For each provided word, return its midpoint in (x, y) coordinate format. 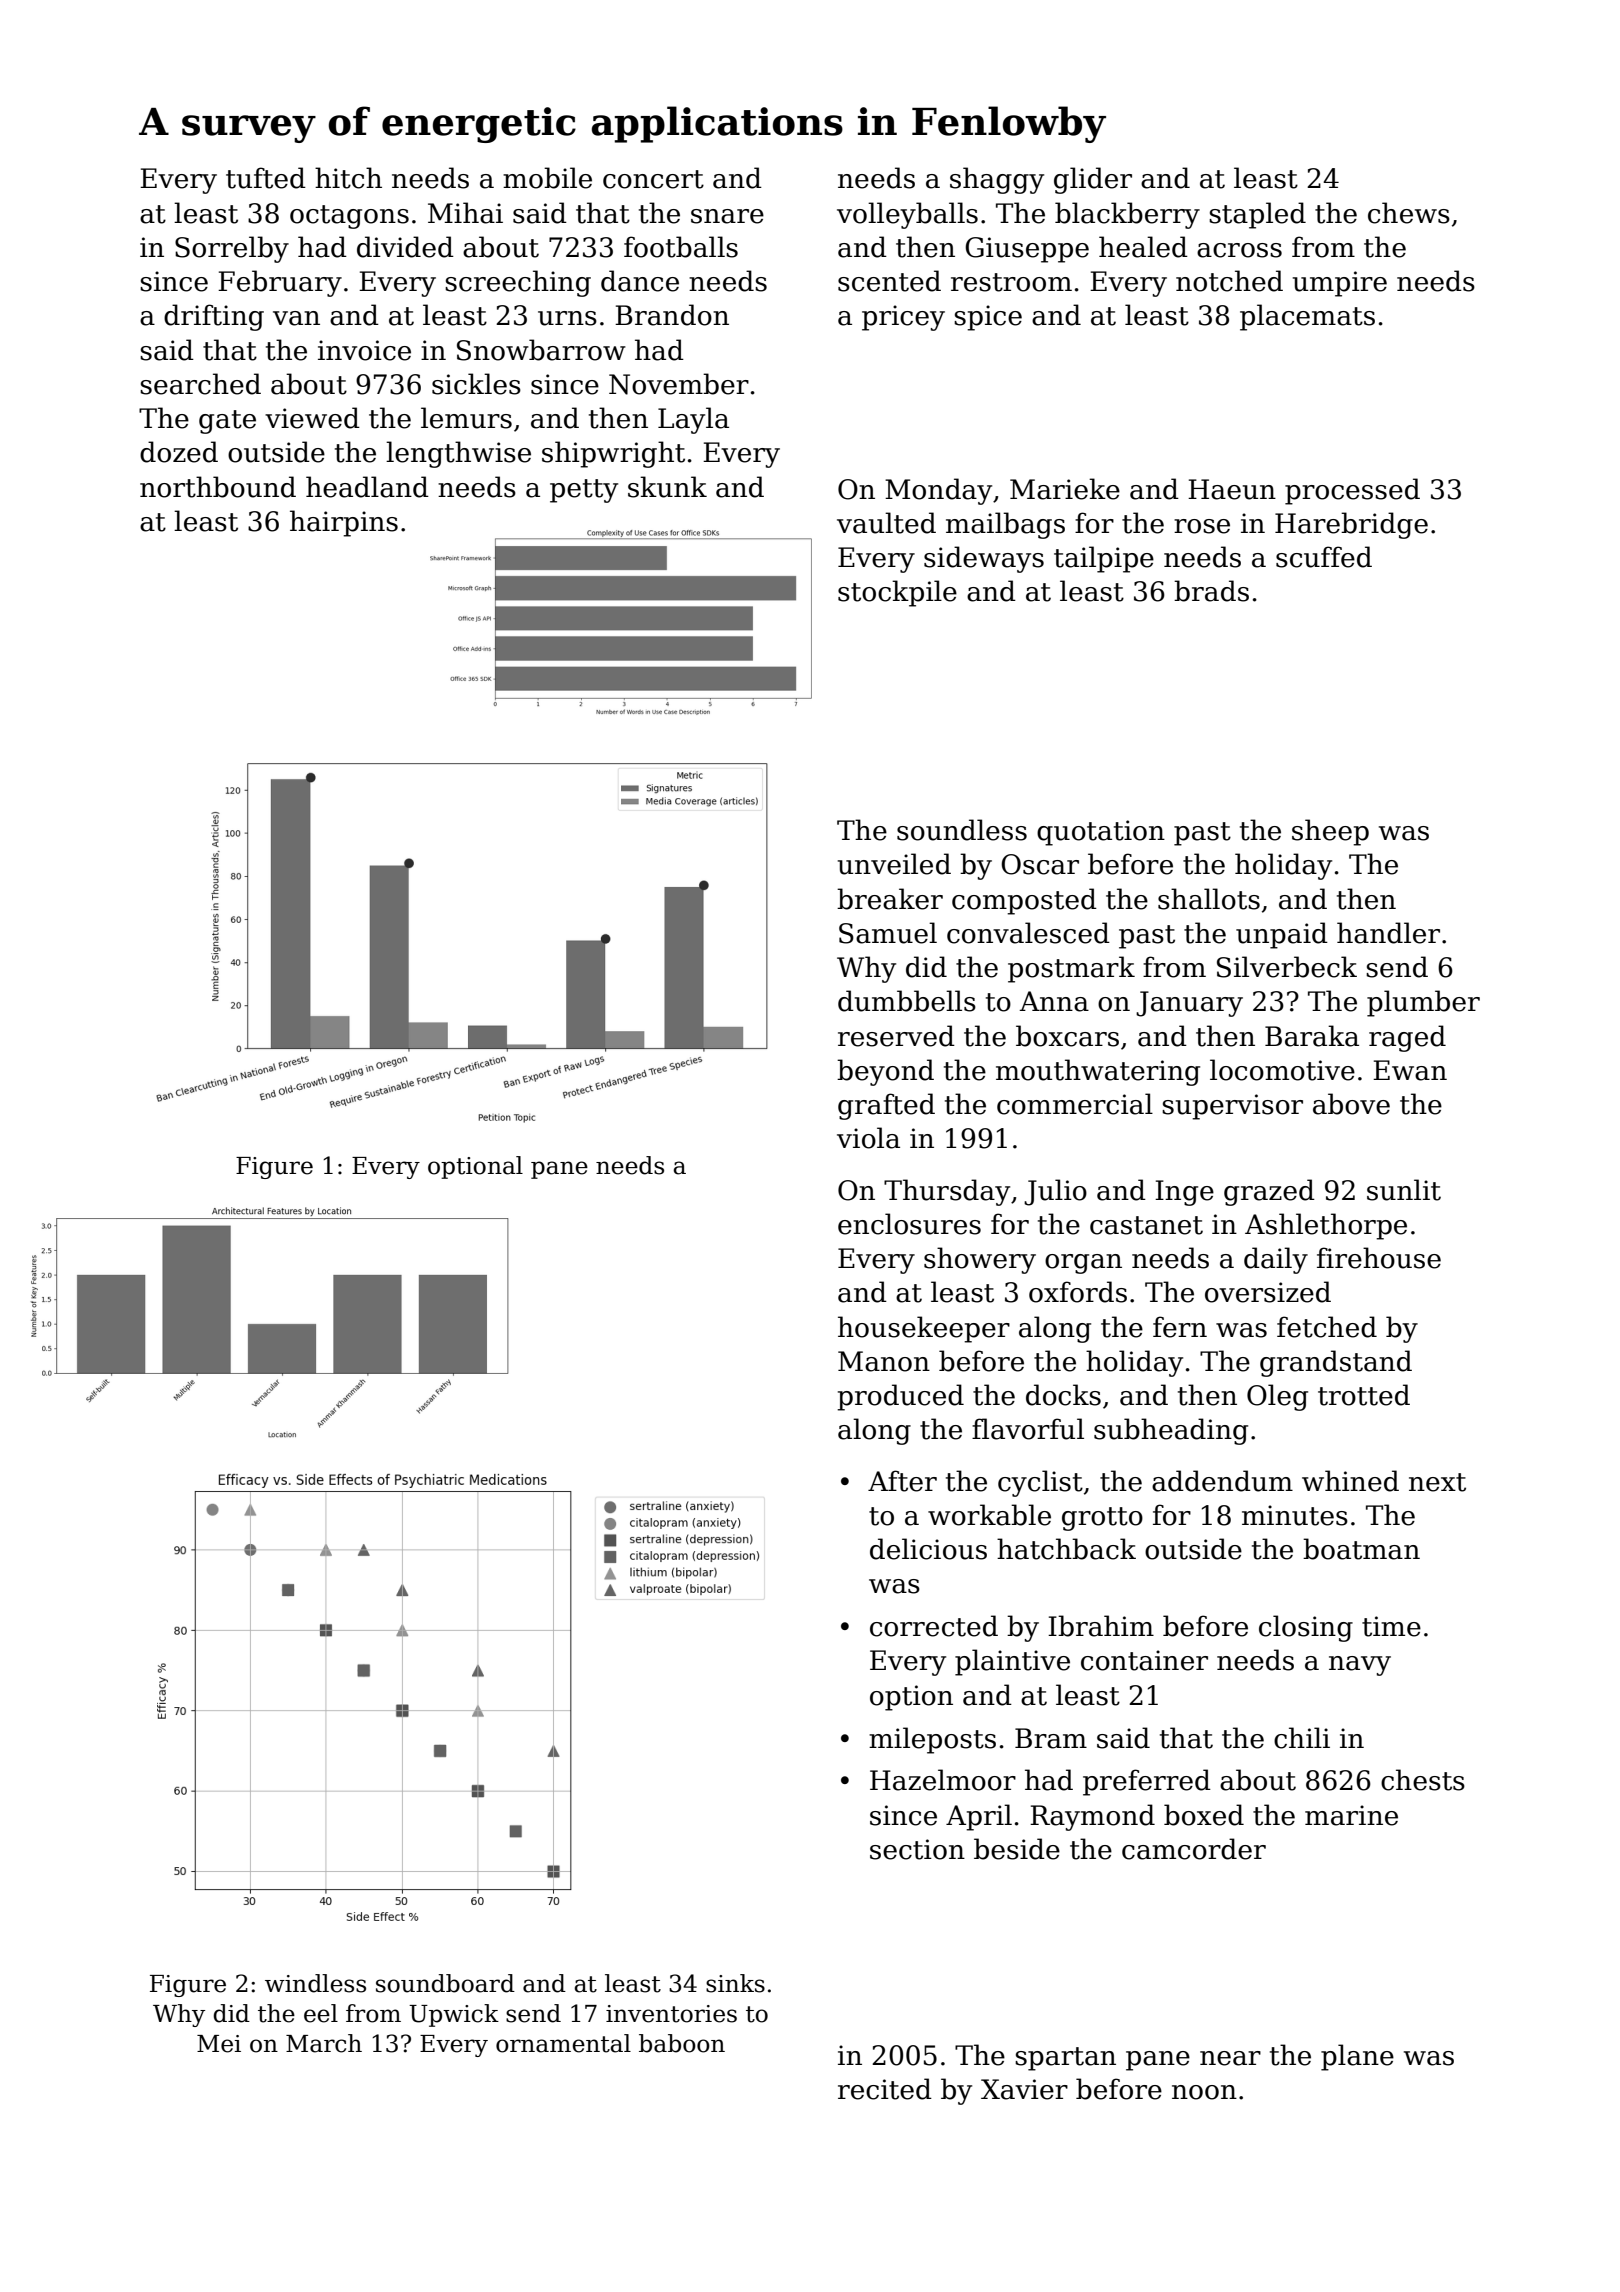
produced (900, 1397)
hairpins (344, 523)
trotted (1364, 1395)
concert (653, 179)
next (1437, 1482)
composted (1024, 901)
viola (868, 1138)
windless (315, 1983)
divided (405, 247)
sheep (1330, 832)
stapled (1257, 215)
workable (989, 1515)
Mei (219, 2044)
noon (1204, 2092)
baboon (682, 2043)
